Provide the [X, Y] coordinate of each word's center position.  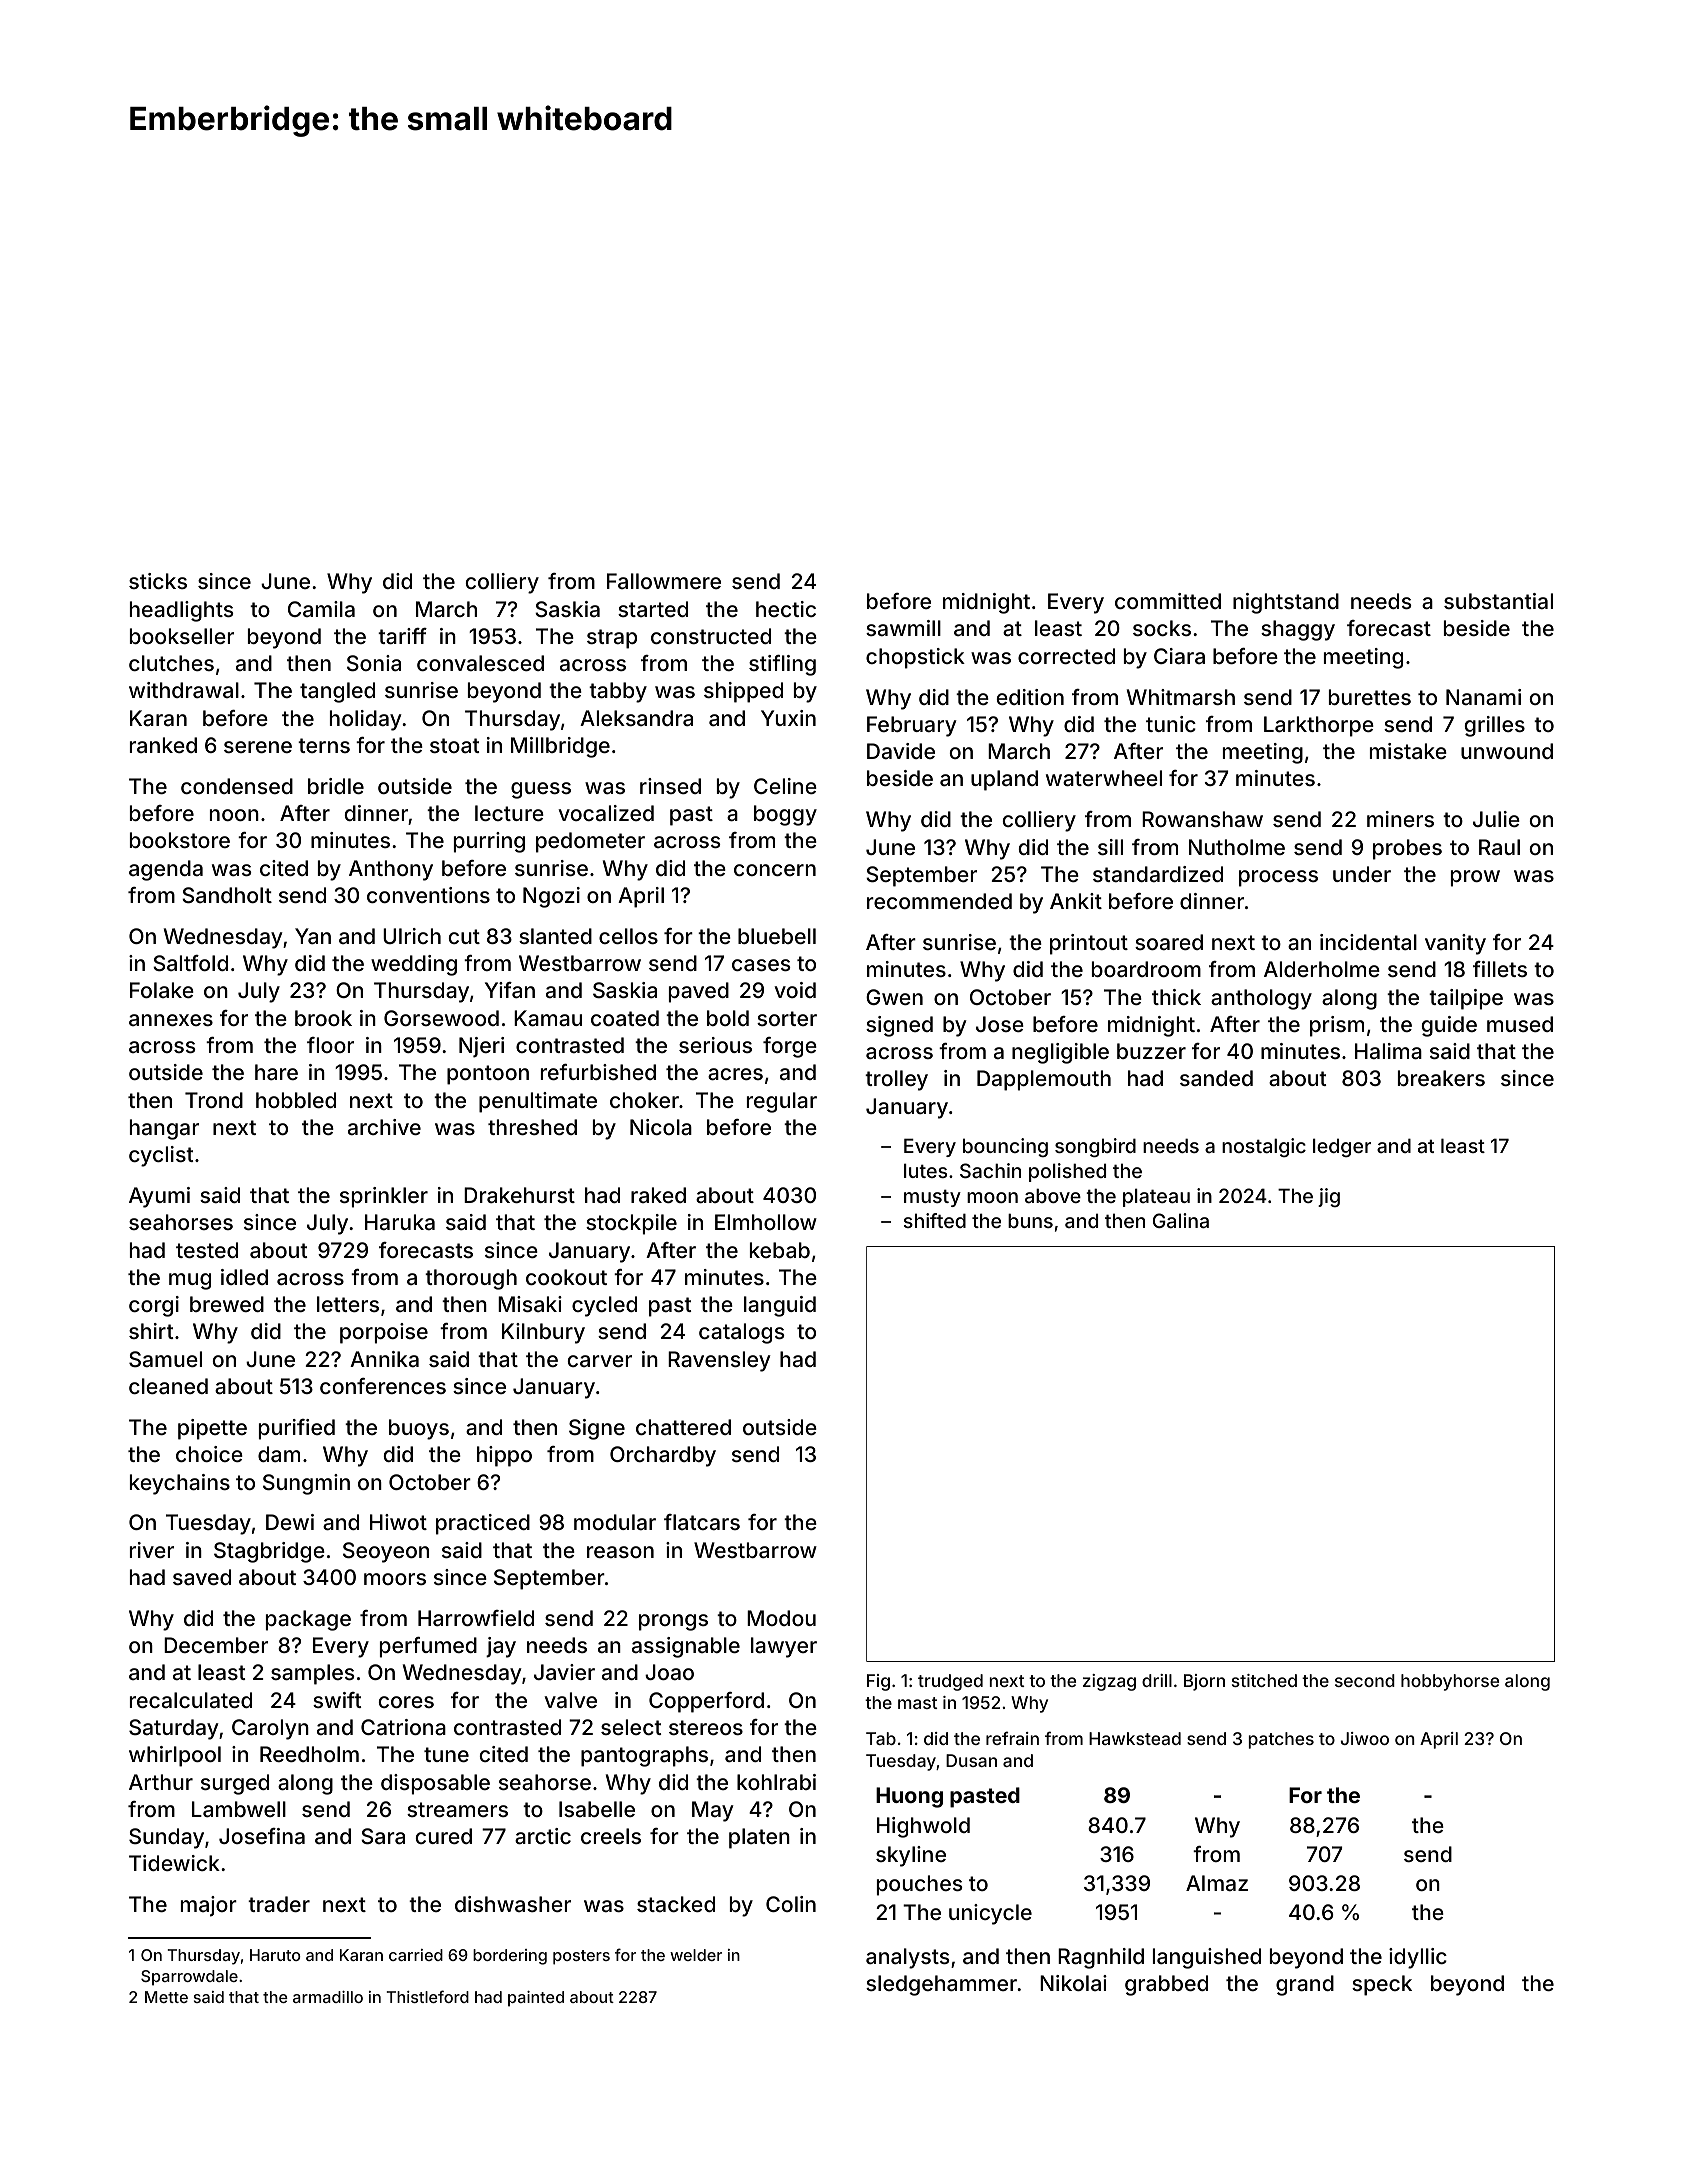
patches [1281, 1740]
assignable [686, 1647]
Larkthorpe [1319, 726]
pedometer [590, 842]
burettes [1370, 697]
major [209, 1906]
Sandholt [227, 895]
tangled [337, 692]
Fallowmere [664, 581]
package [308, 1620]
